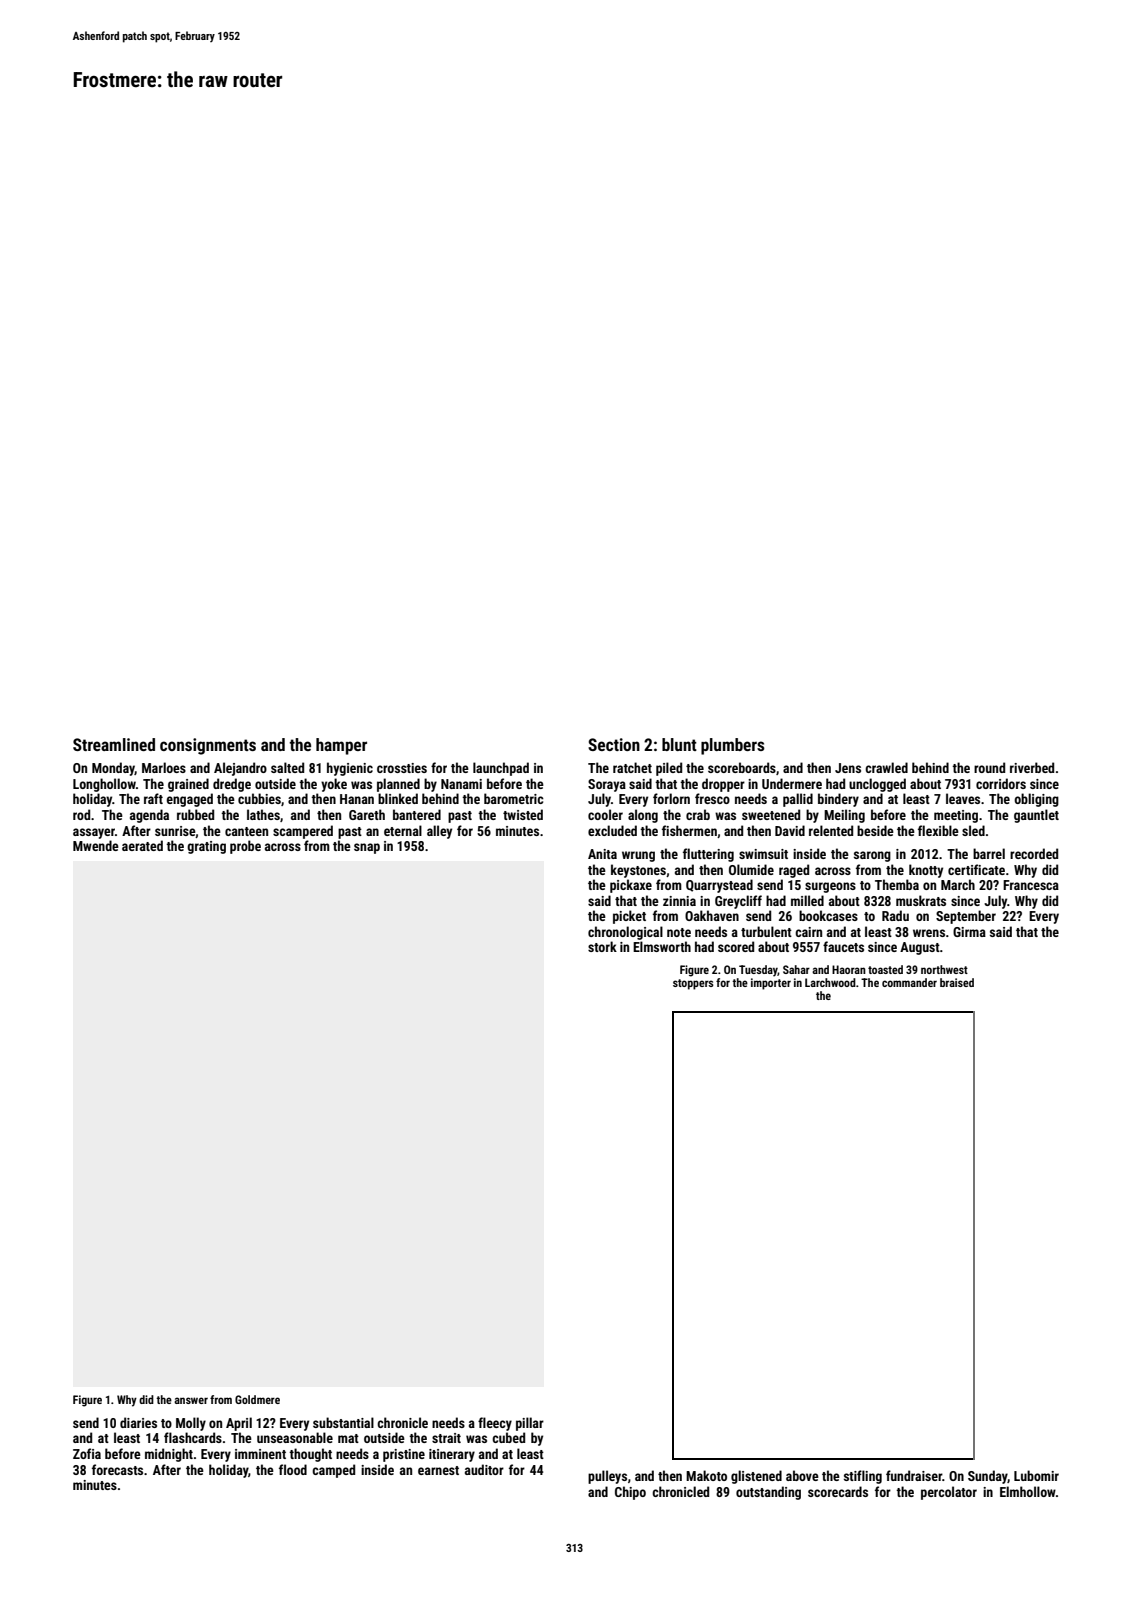 The image size is (1132, 1601). Describe the element at coordinates (208, 746) in the screenshot. I see `consignments` at that location.
